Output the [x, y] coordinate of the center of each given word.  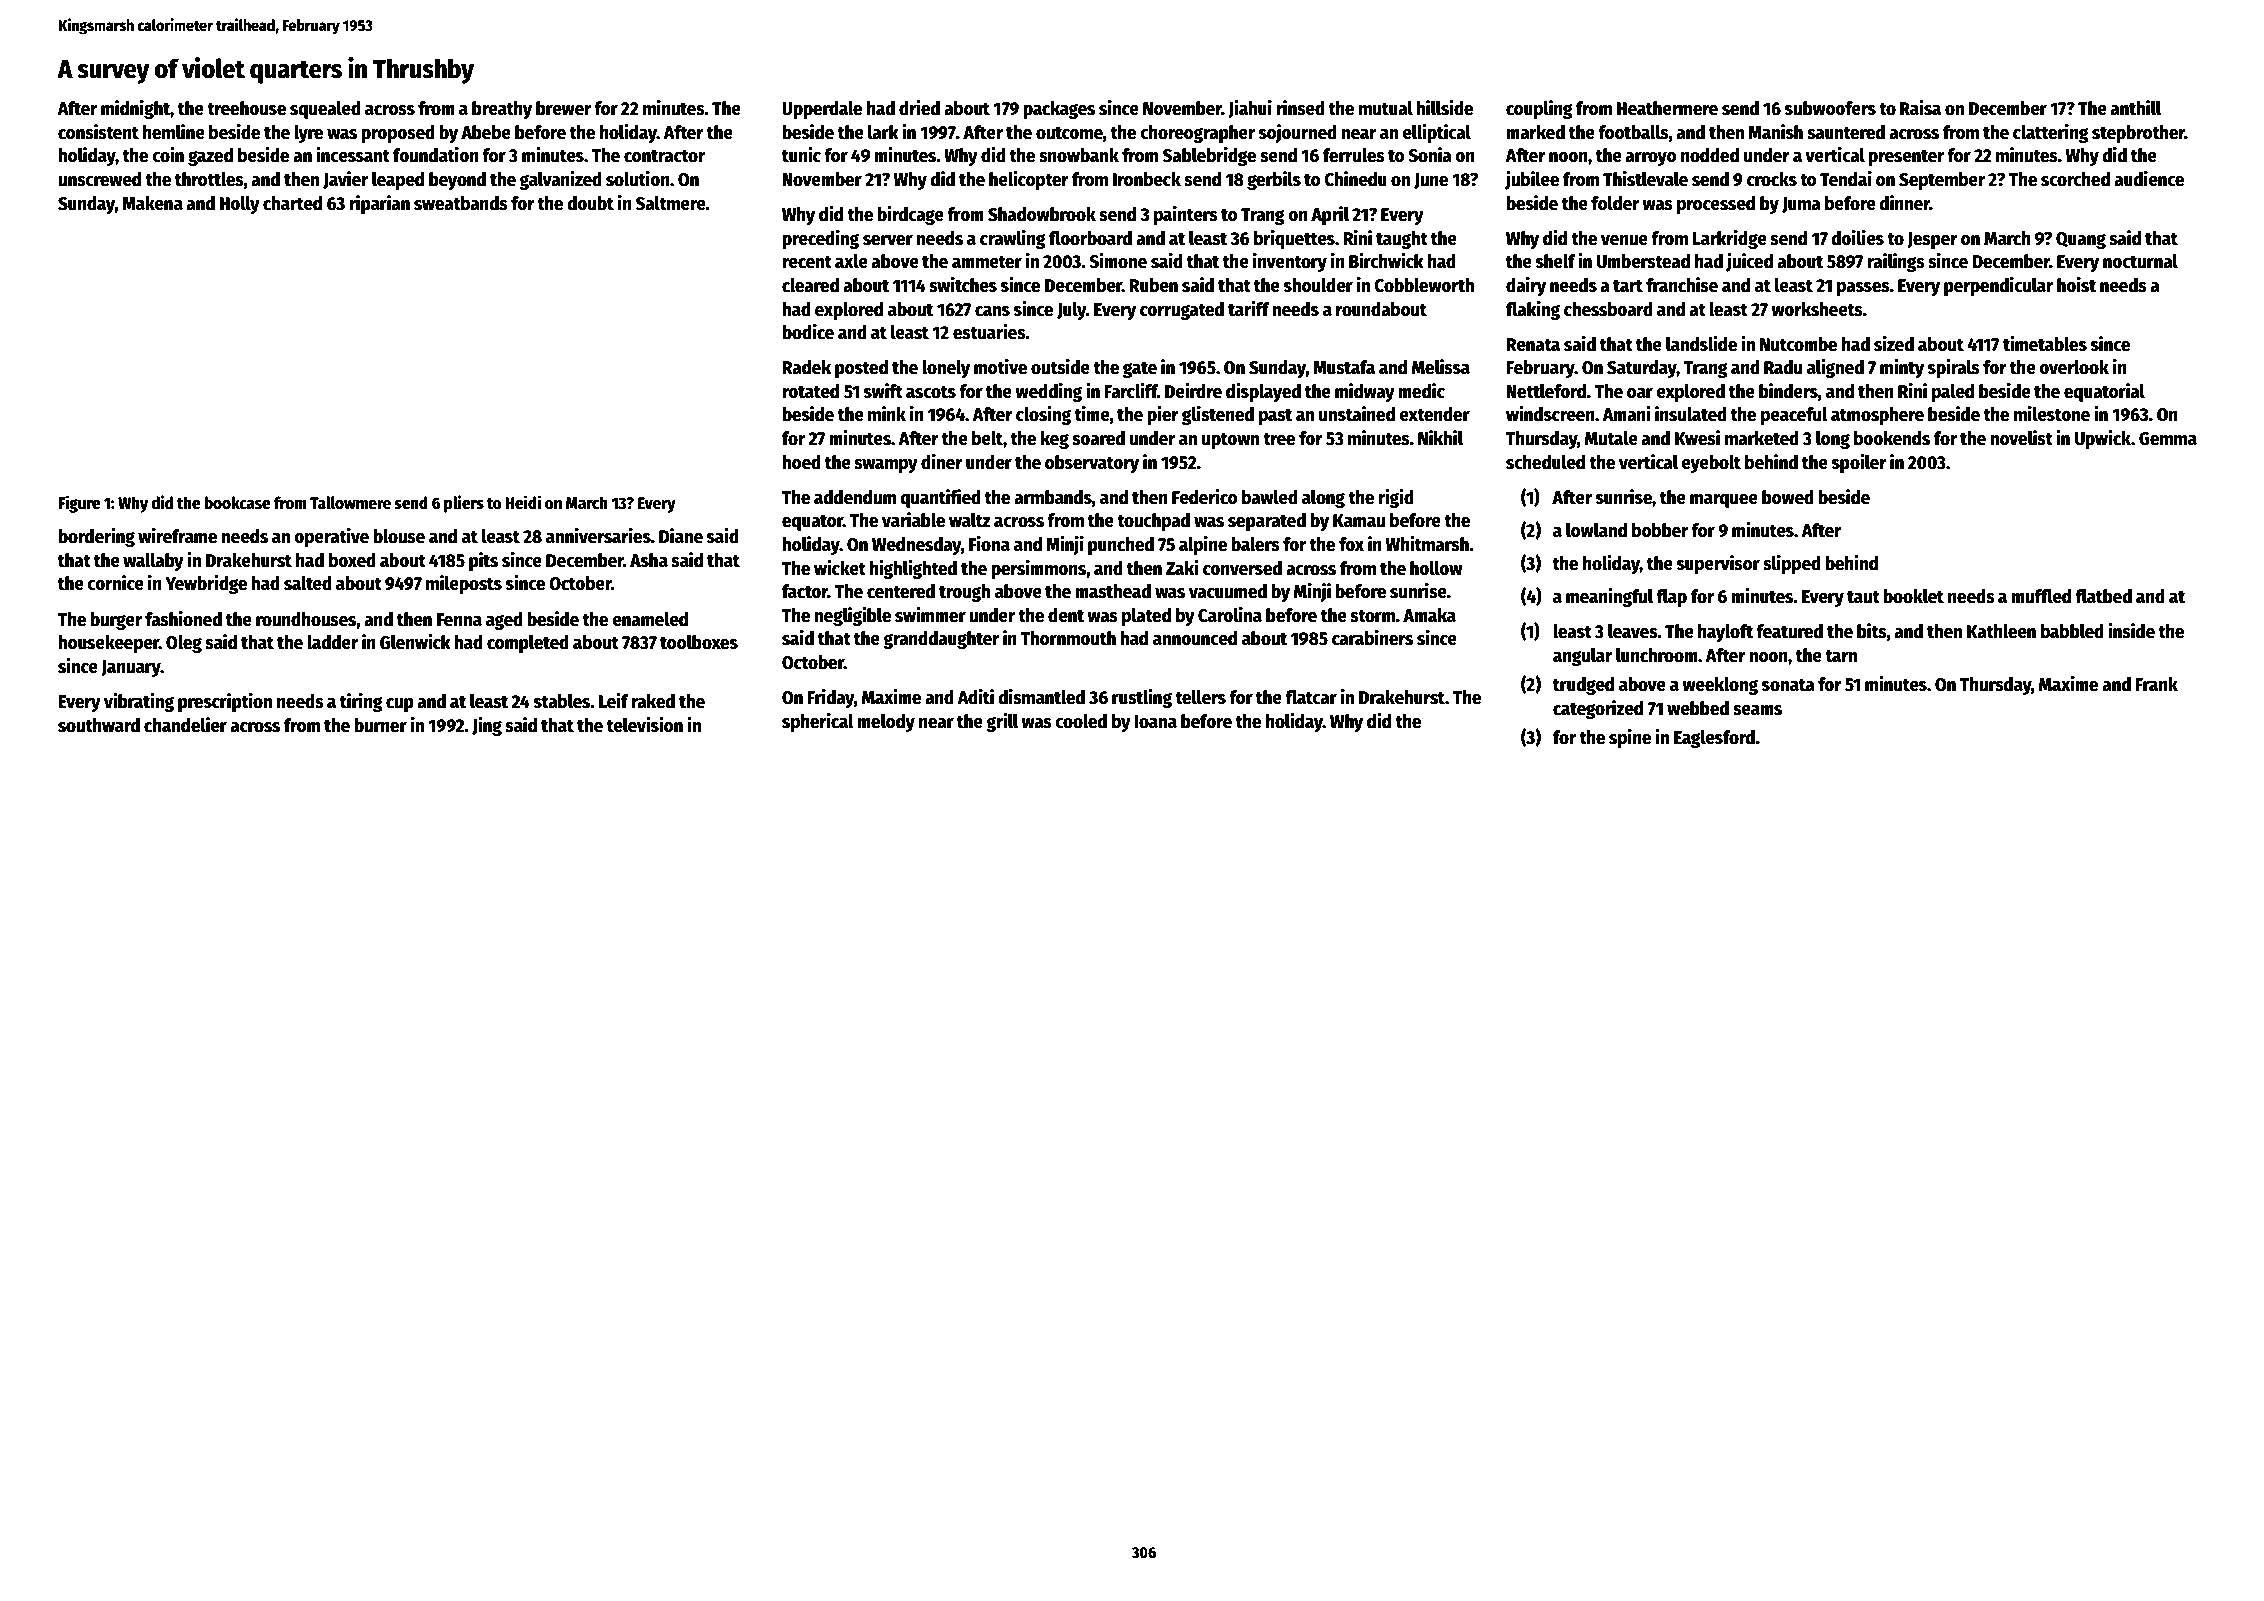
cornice [115, 583]
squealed [325, 110]
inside [2131, 631]
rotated [810, 391]
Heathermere [1667, 108]
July [1071, 311]
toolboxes [699, 642]
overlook [2074, 367]
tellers [1200, 697]
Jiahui [1250, 109]
